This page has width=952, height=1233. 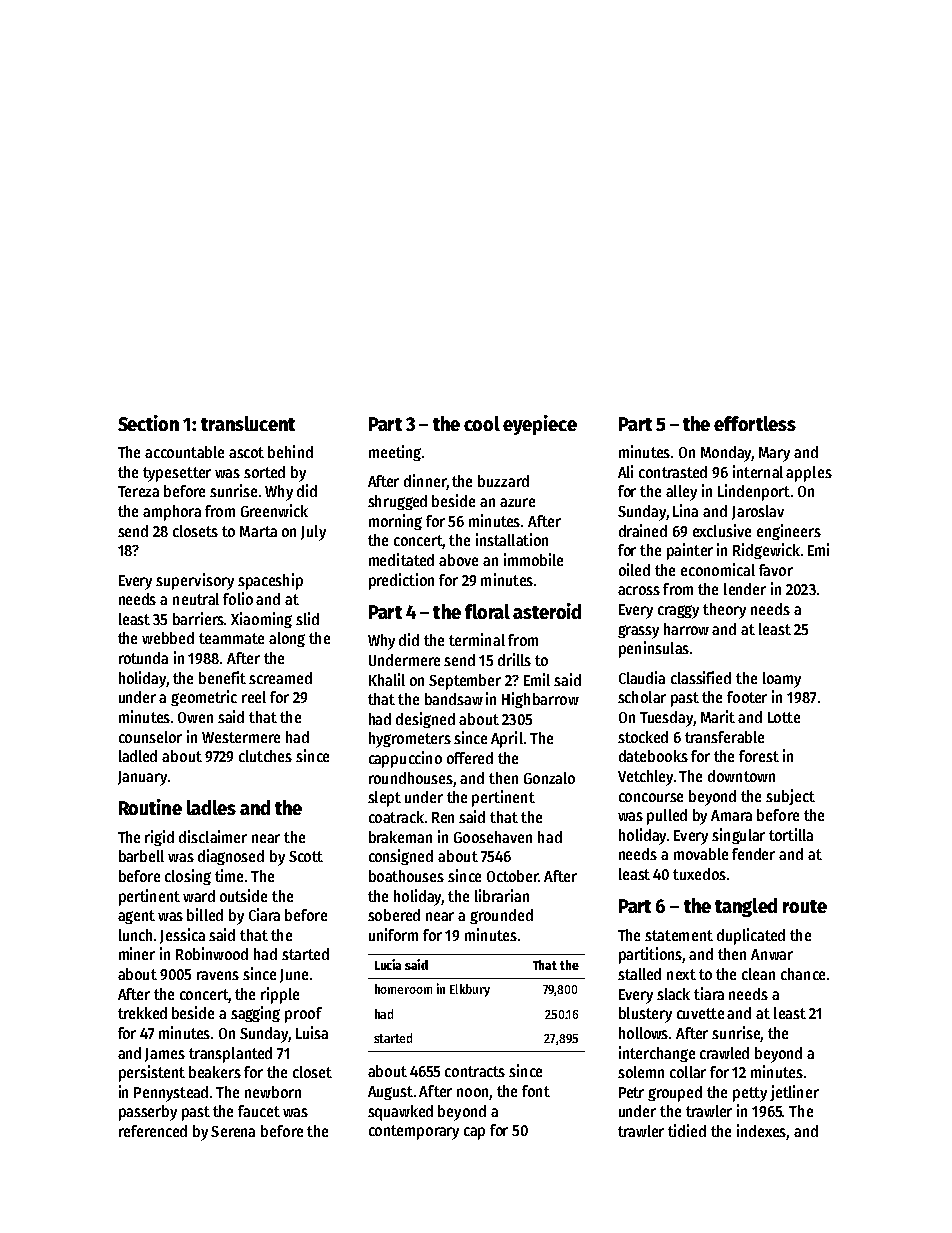 I want to click on contemporary, so click(x=414, y=1132).
